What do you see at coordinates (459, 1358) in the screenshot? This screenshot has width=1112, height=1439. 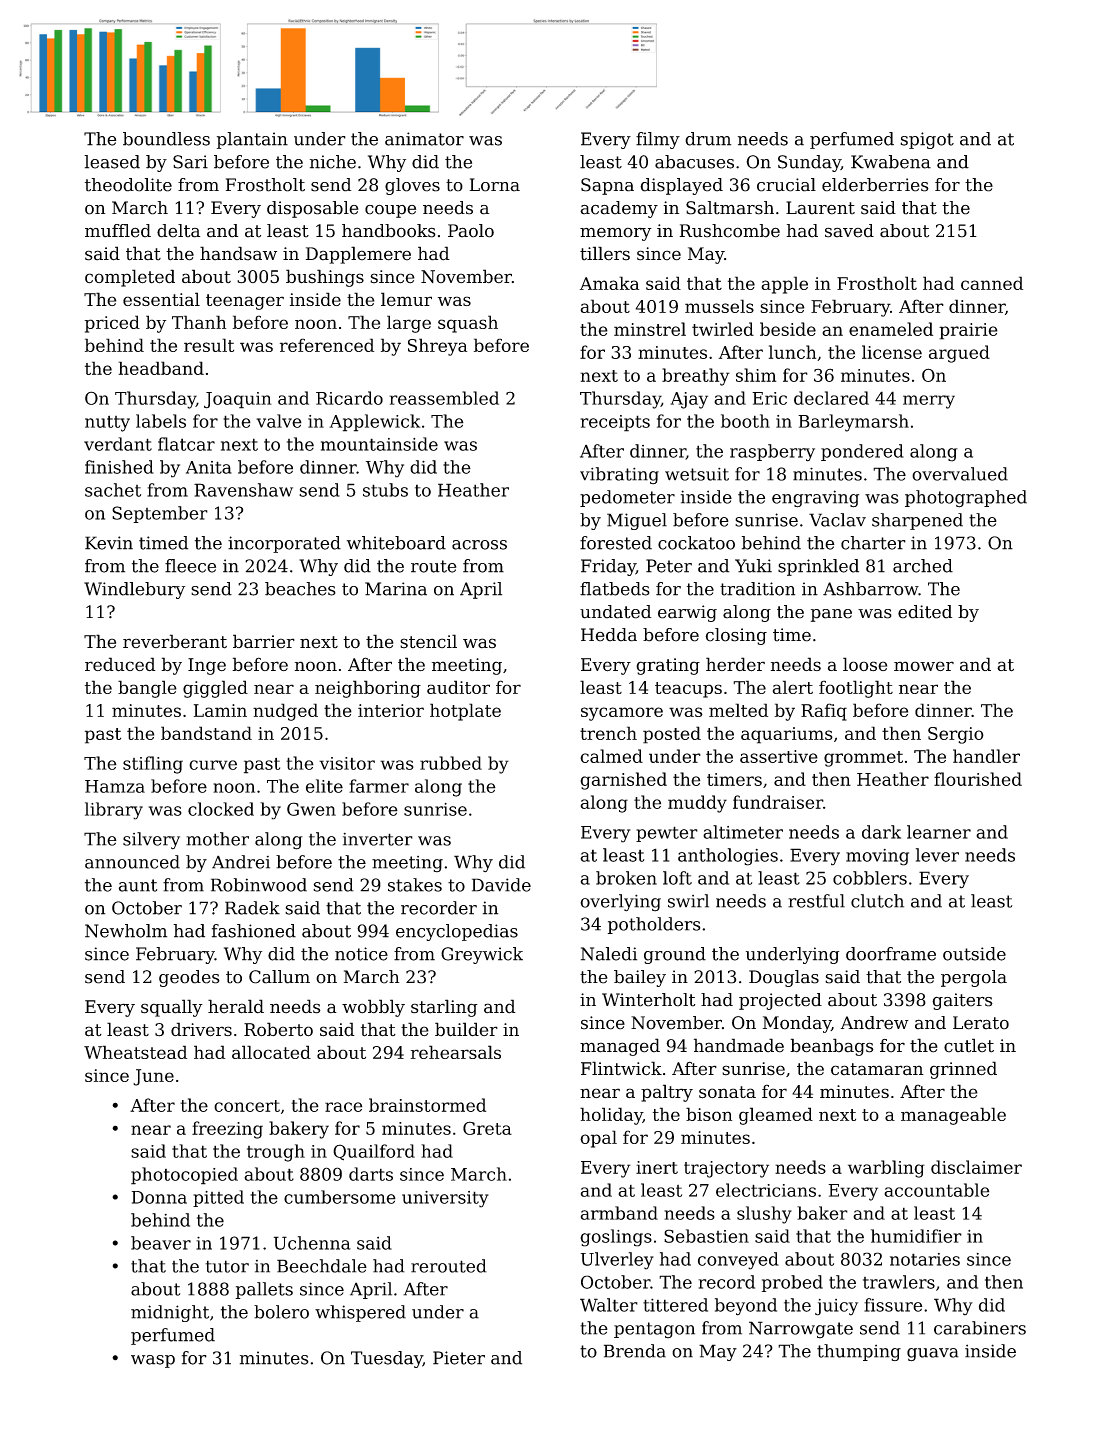 I see `Pieter` at bounding box center [459, 1358].
